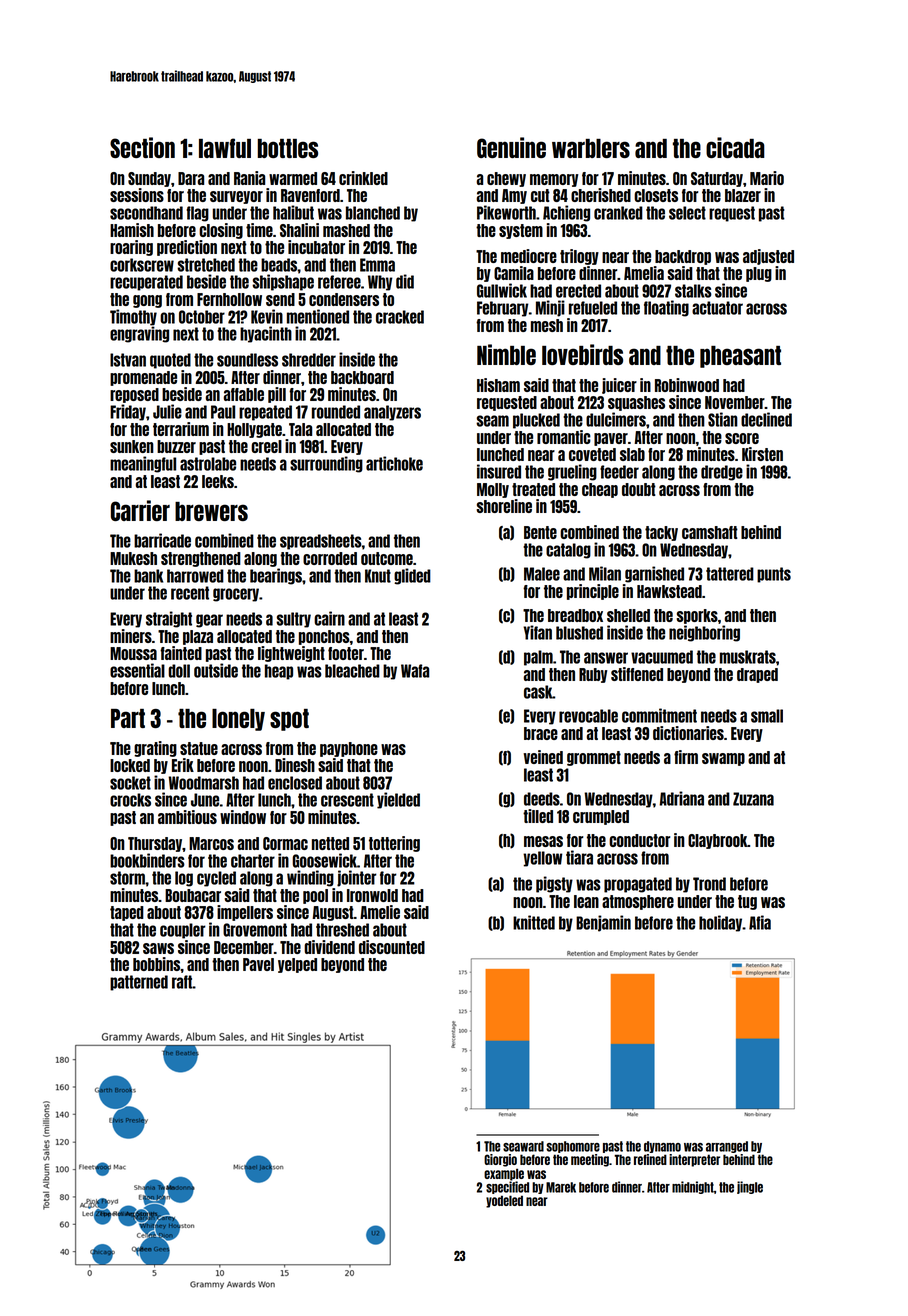  I want to click on shelled, so click(628, 615).
